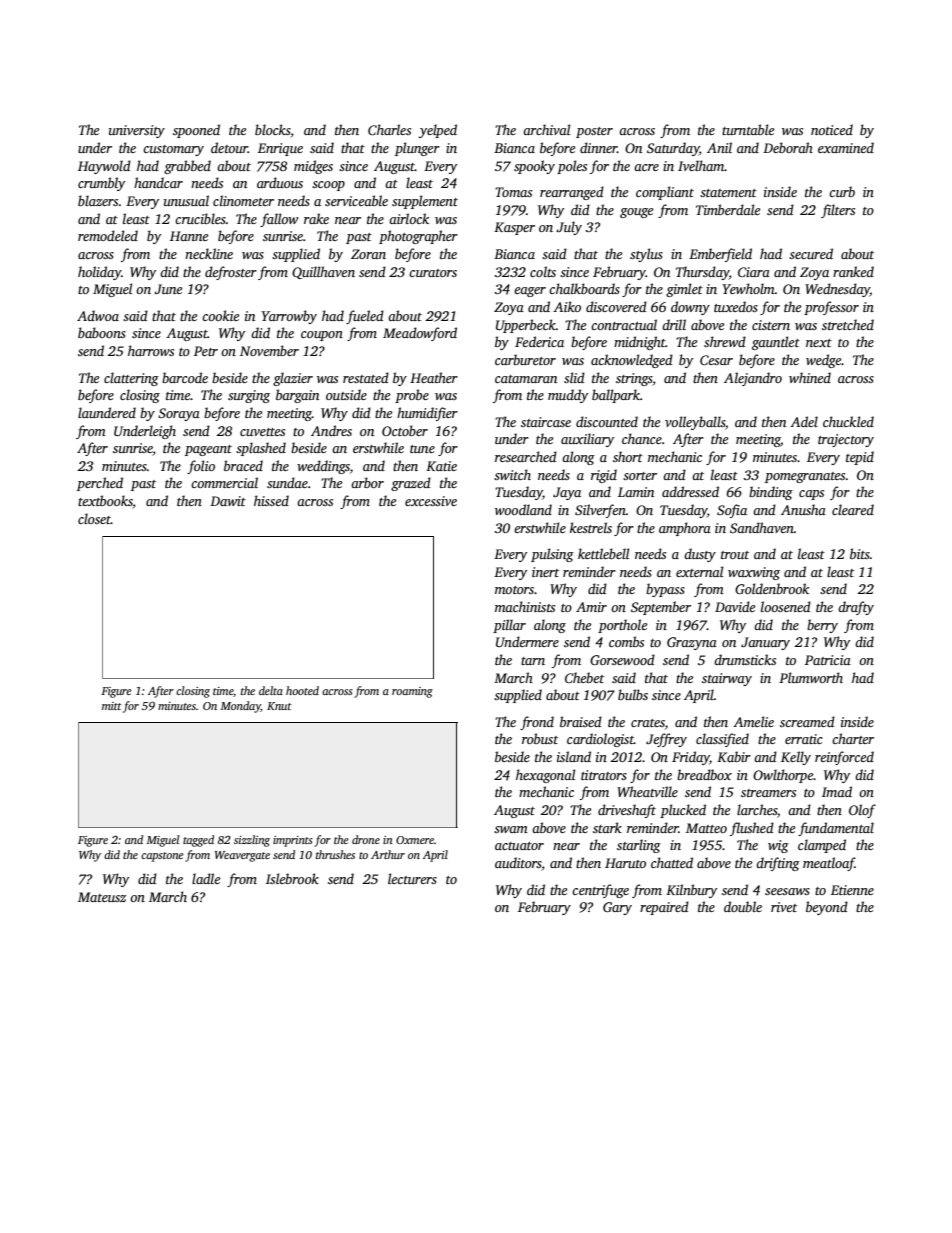 The height and width of the document is (1233, 952). Describe the element at coordinates (848, 324) in the document. I see `stretched` at that location.
